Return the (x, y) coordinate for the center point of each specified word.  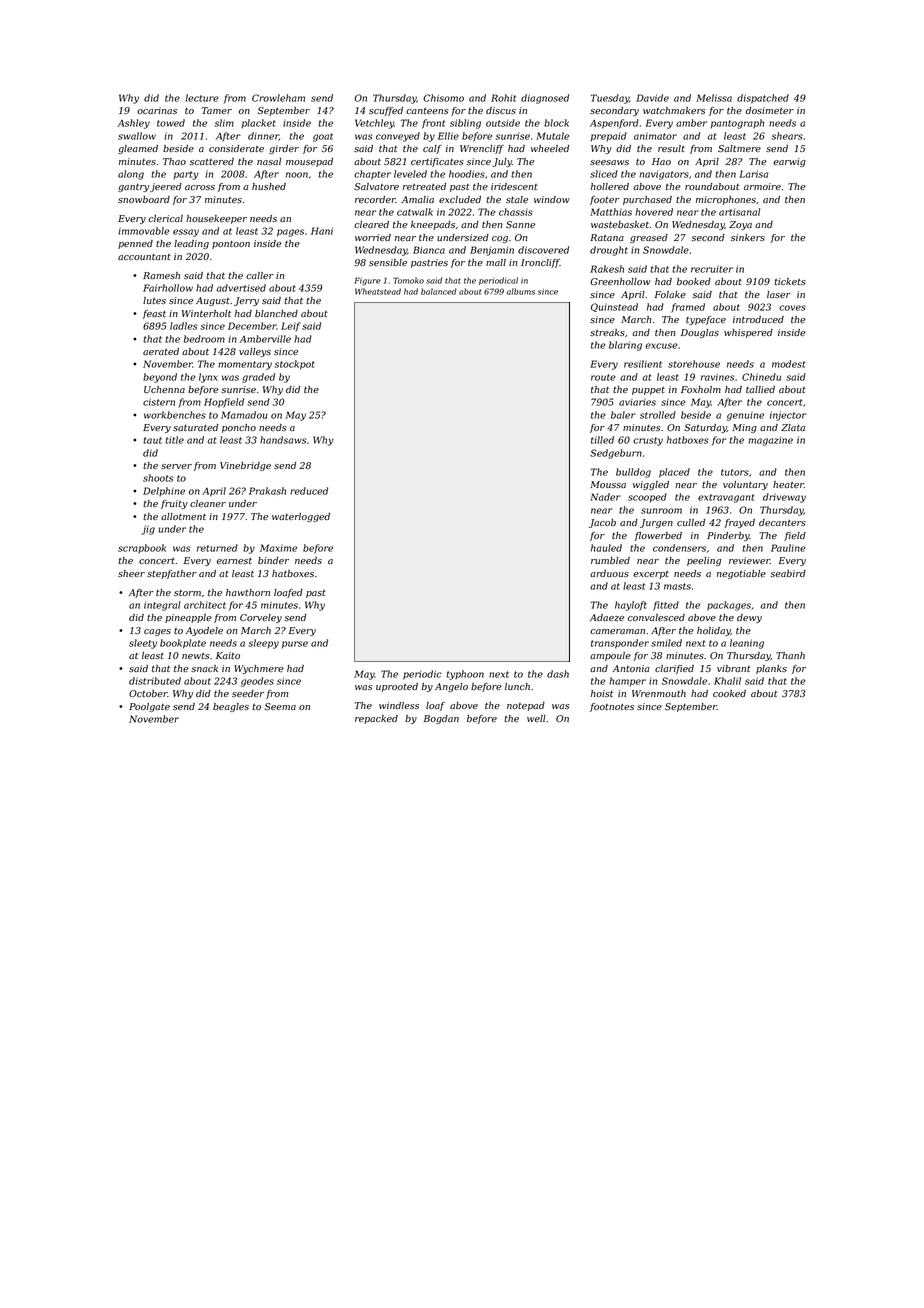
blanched (276, 313)
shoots (158, 478)
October (148, 693)
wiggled (651, 485)
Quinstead (614, 307)
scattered (212, 161)
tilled (602, 440)
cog (500, 239)
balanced (439, 291)
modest (788, 364)
